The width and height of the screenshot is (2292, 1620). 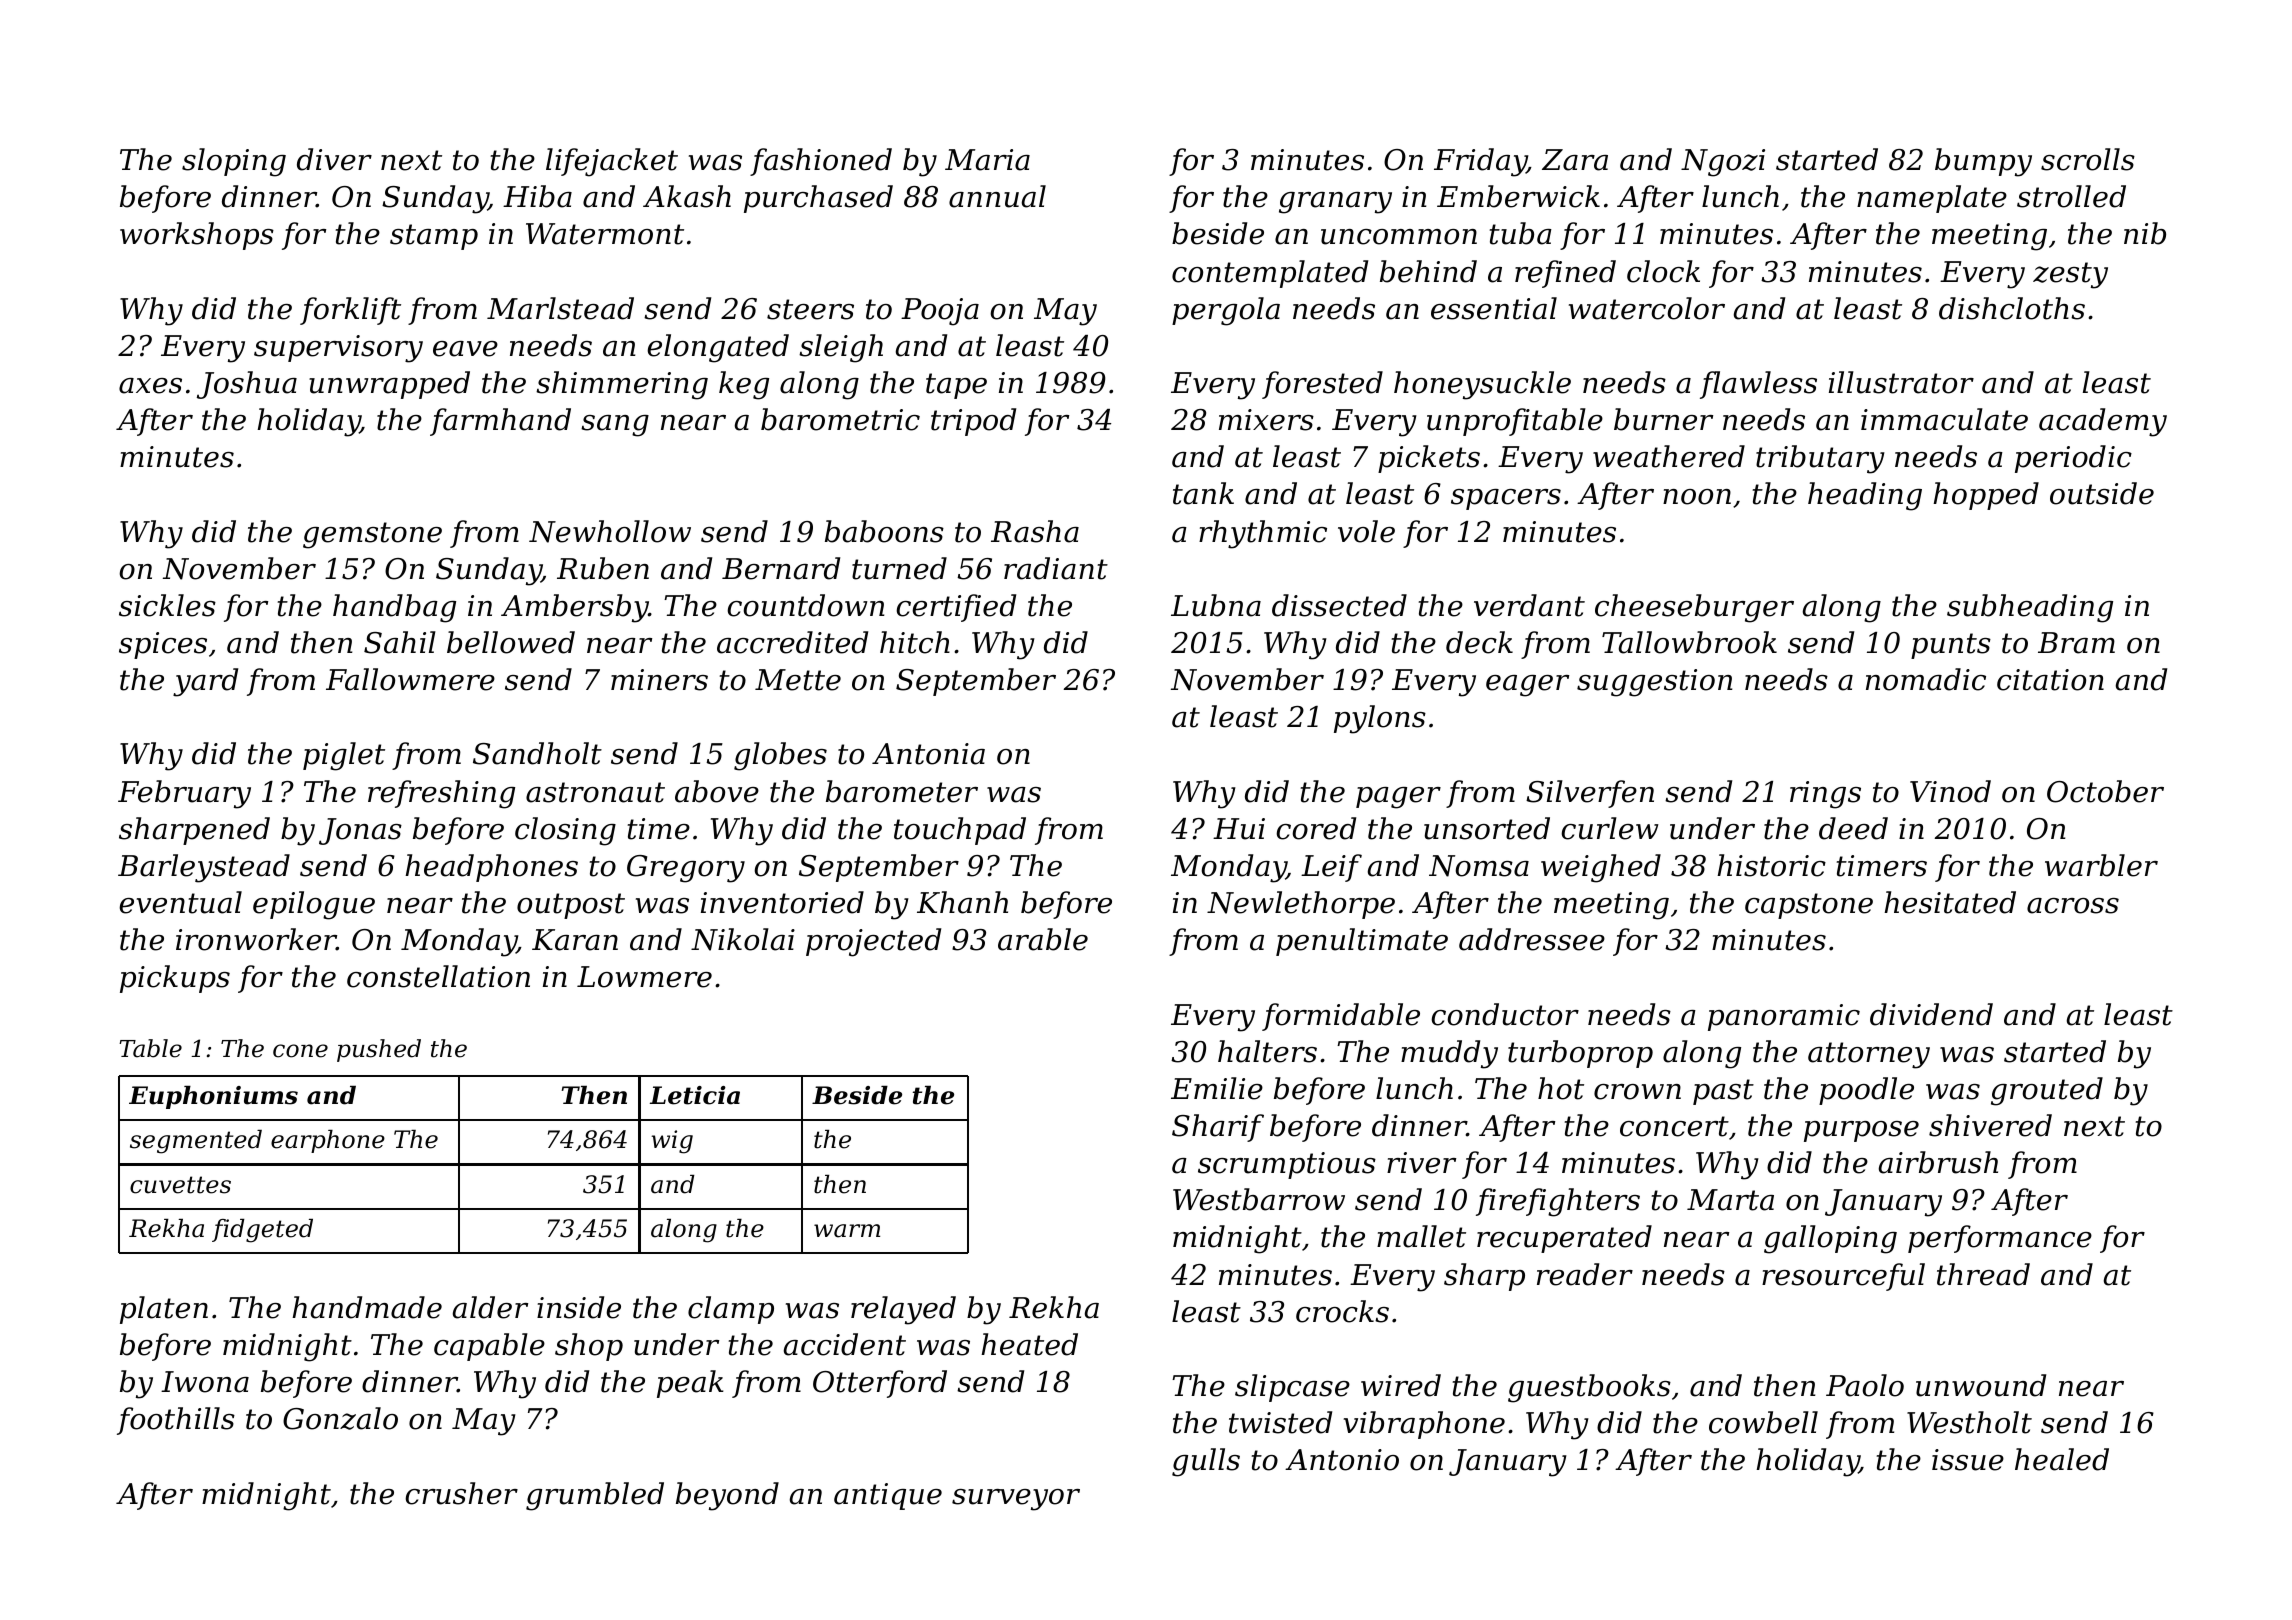 What do you see at coordinates (379, 1050) in the screenshot?
I see `pushed` at bounding box center [379, 1050].
